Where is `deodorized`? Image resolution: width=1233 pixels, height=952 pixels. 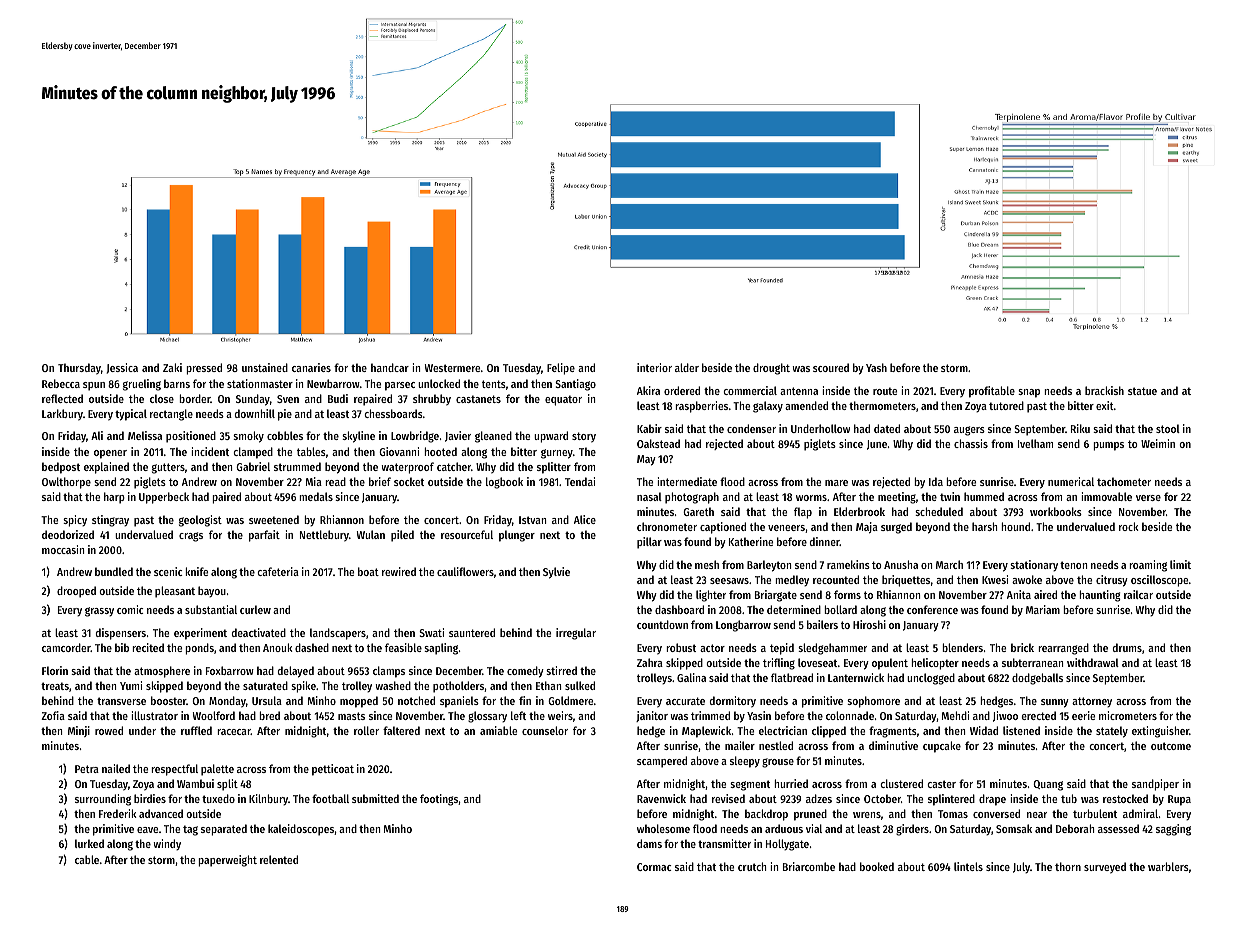
deodorized is located at coordinates (68, 534).
